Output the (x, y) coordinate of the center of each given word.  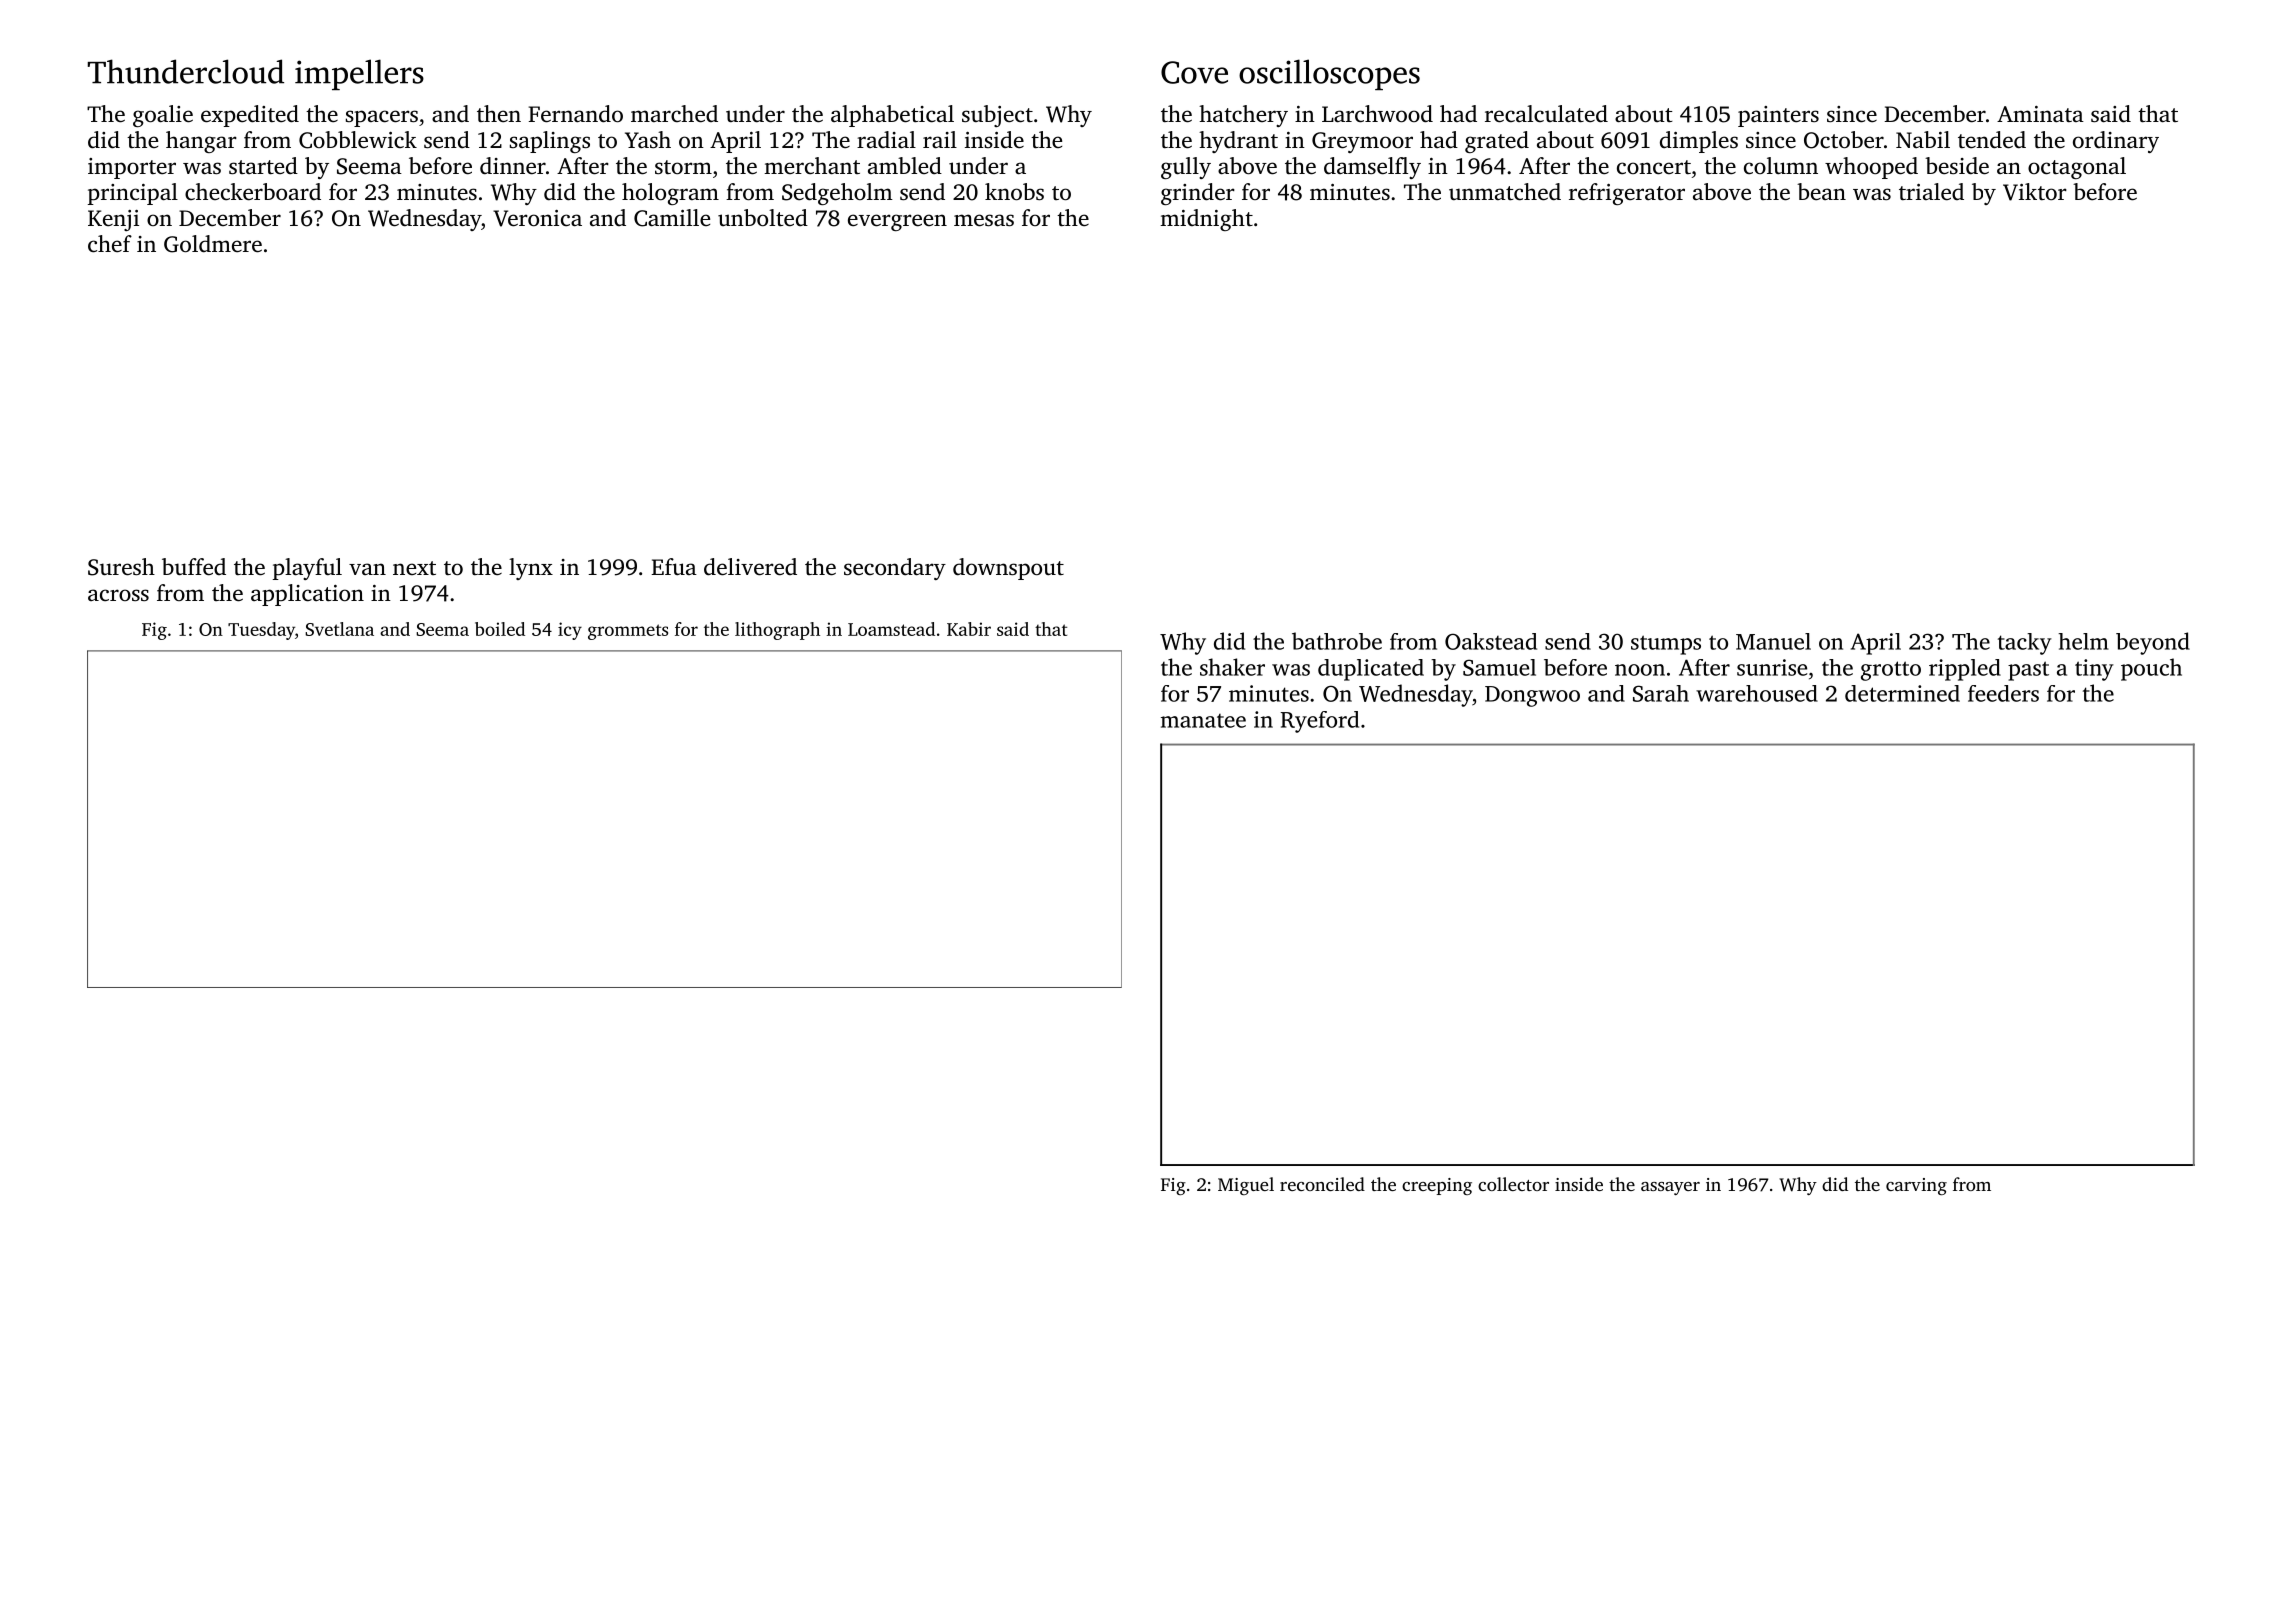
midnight (1206, 220)
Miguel (1246, 1186)
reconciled (1322, 1184)
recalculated (1546, 114)
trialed (1931, 192)
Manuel (1773, 641)
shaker (1232, 667)
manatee (1203, 721)
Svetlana (339, 629)
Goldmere (213, 244)
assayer (1670, 1188)
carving (1916, 1186)
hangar (201, 142)
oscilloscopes (1329, 74)
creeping (1437, 1186)
